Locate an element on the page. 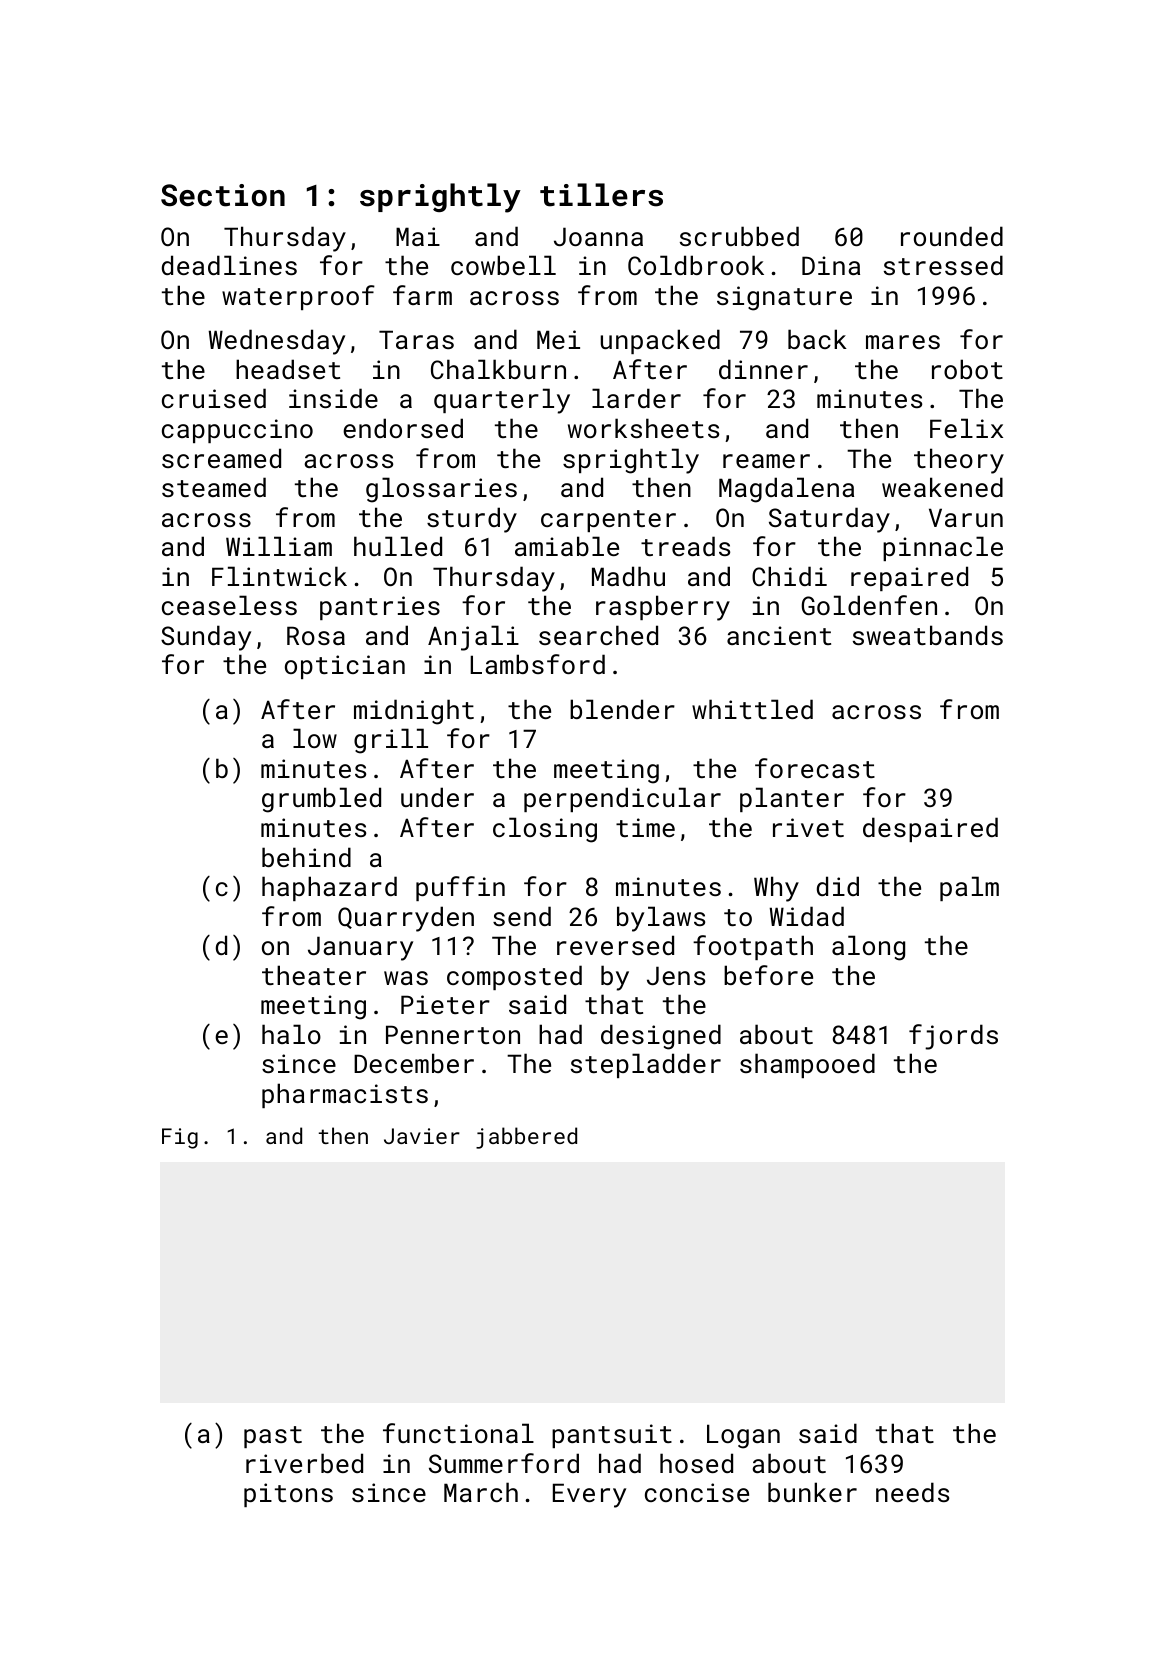  Section is located at coordinates (223, 195).
